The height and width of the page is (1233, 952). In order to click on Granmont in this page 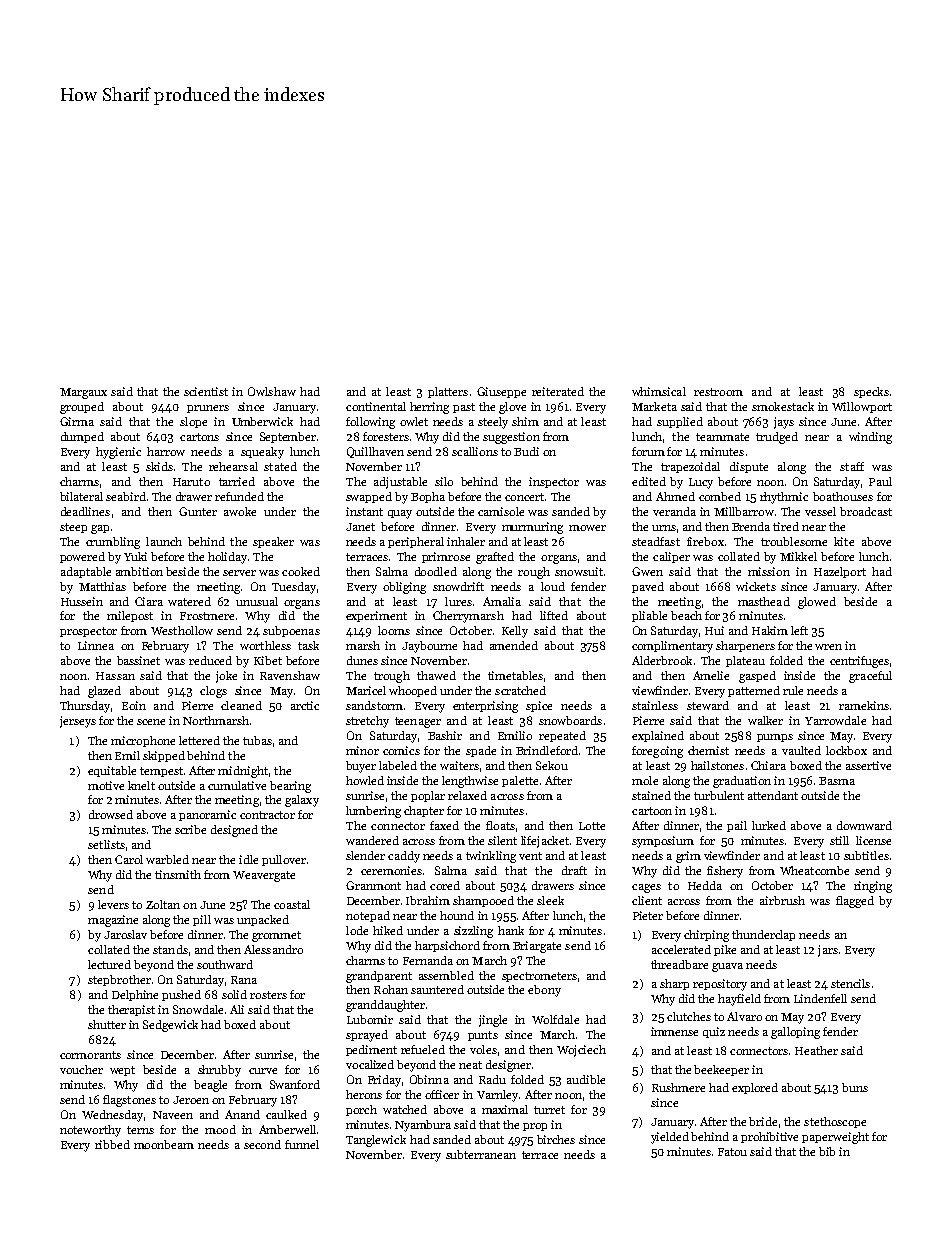, I will do `click(373, 885)`.
